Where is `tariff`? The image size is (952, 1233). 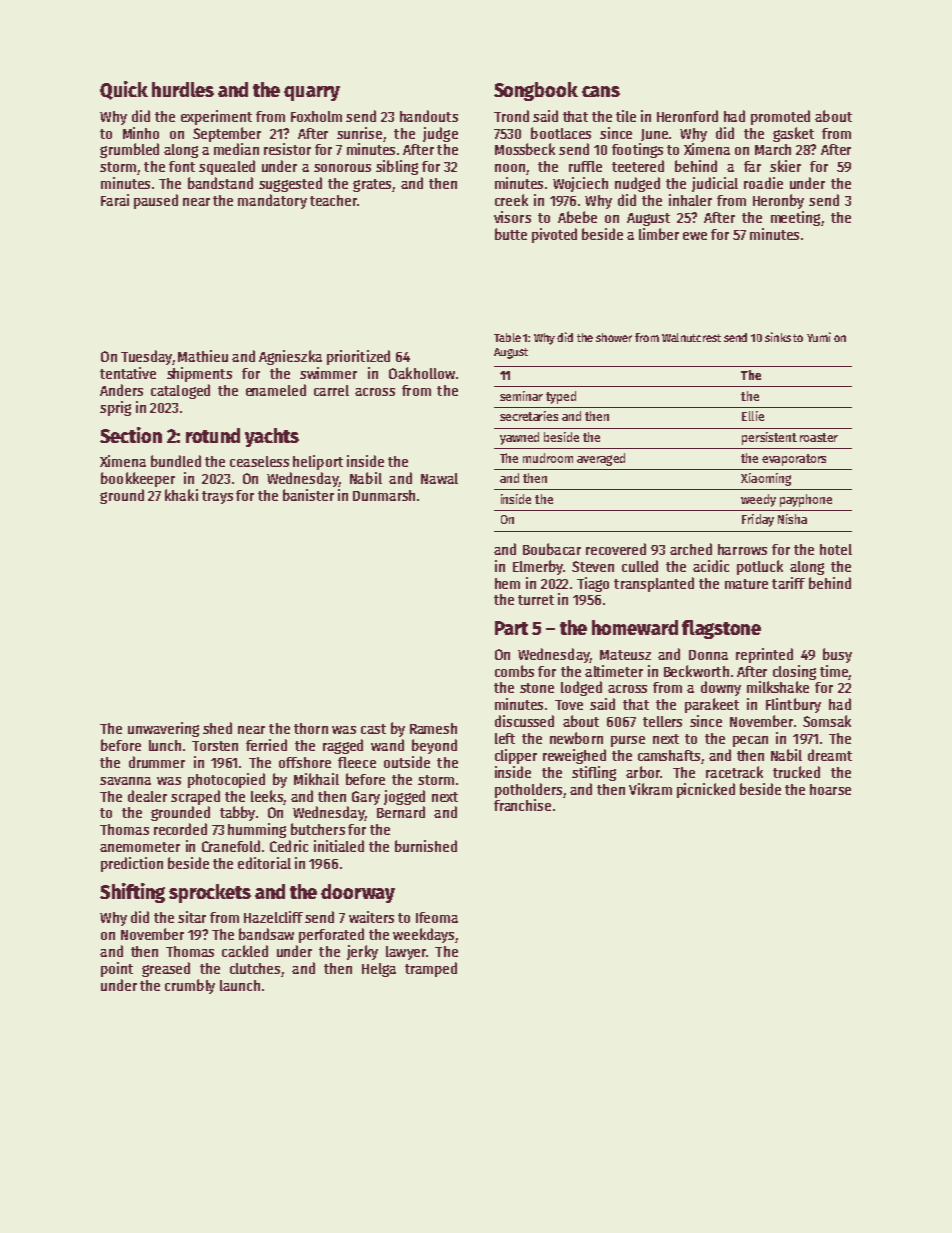
tariff is located at coordinates (788, 583).
